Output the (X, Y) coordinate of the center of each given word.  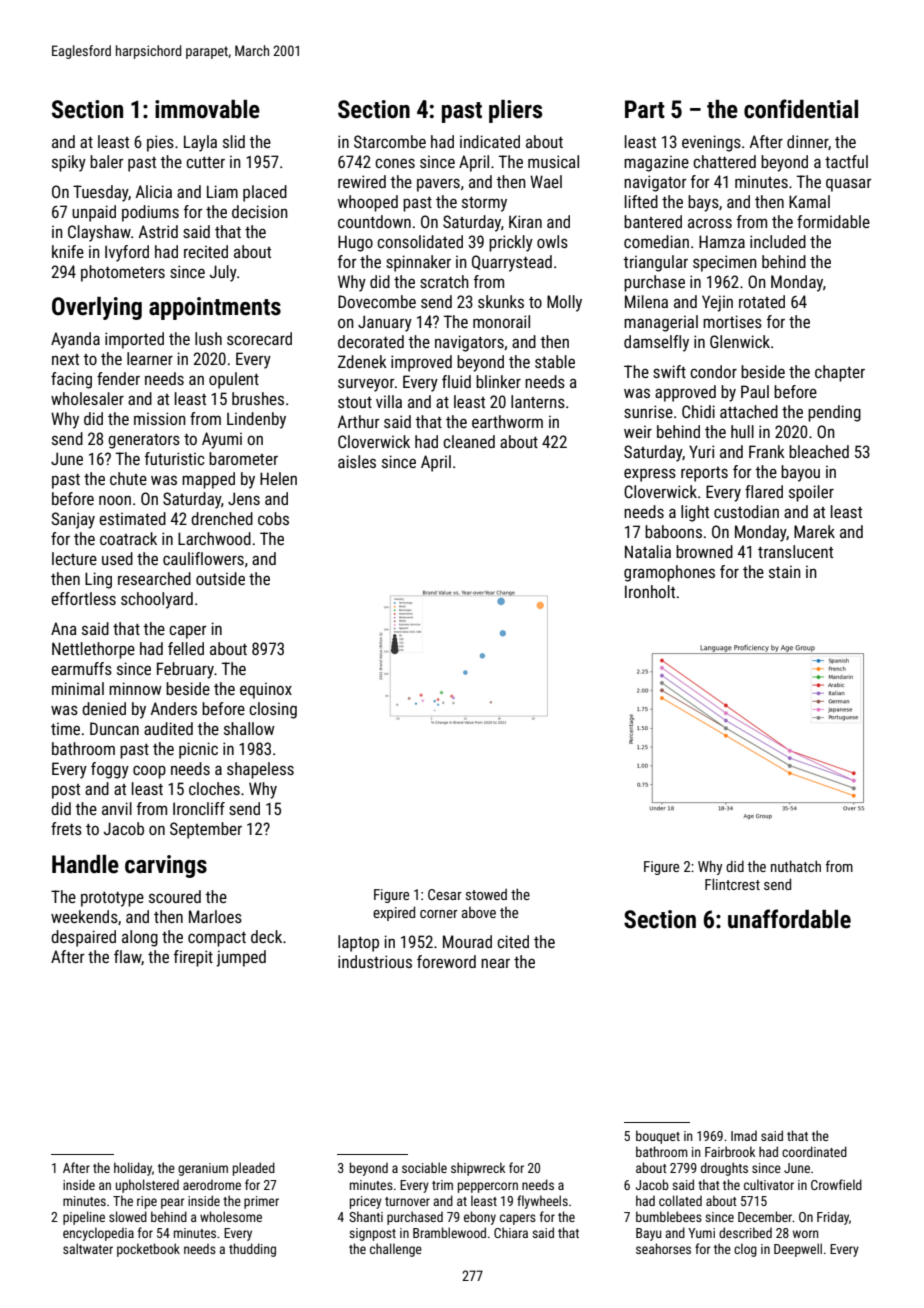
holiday (133, 1169)
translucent (795, 551)
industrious (375, 961)
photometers (123, 273)
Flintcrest (732, 884)
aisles (357, 461)
